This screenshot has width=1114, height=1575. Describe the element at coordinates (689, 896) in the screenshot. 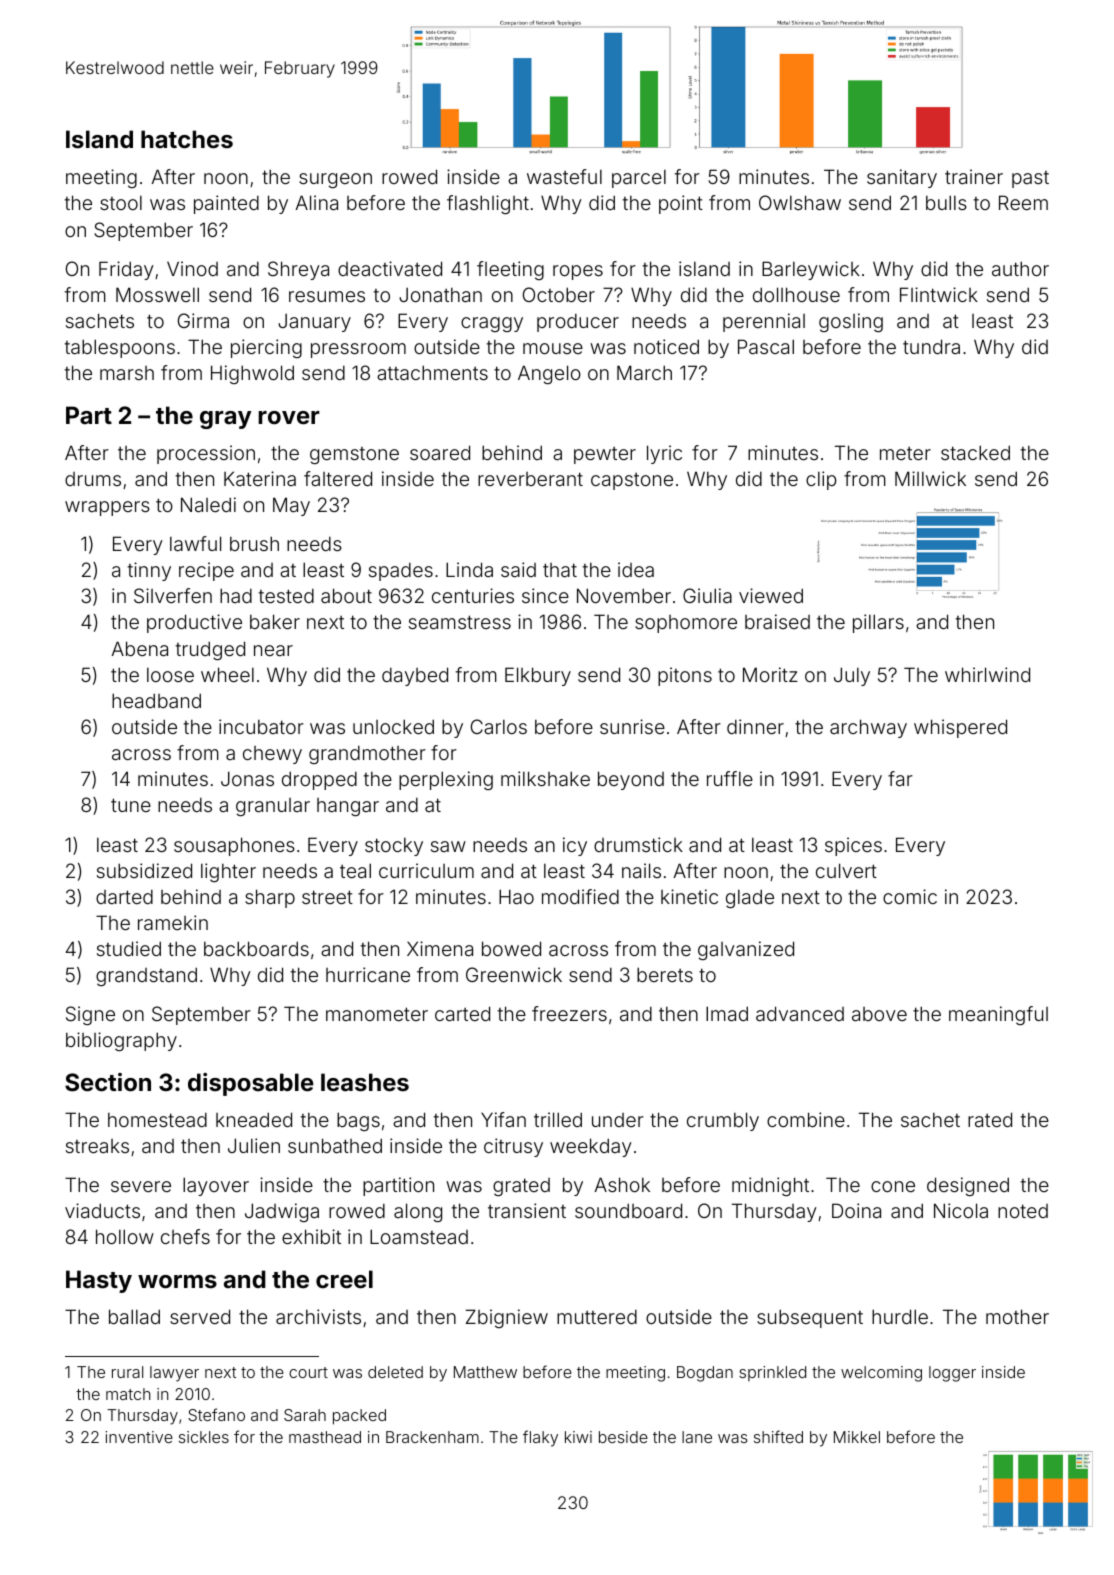

I see `kinetic` at that location.
